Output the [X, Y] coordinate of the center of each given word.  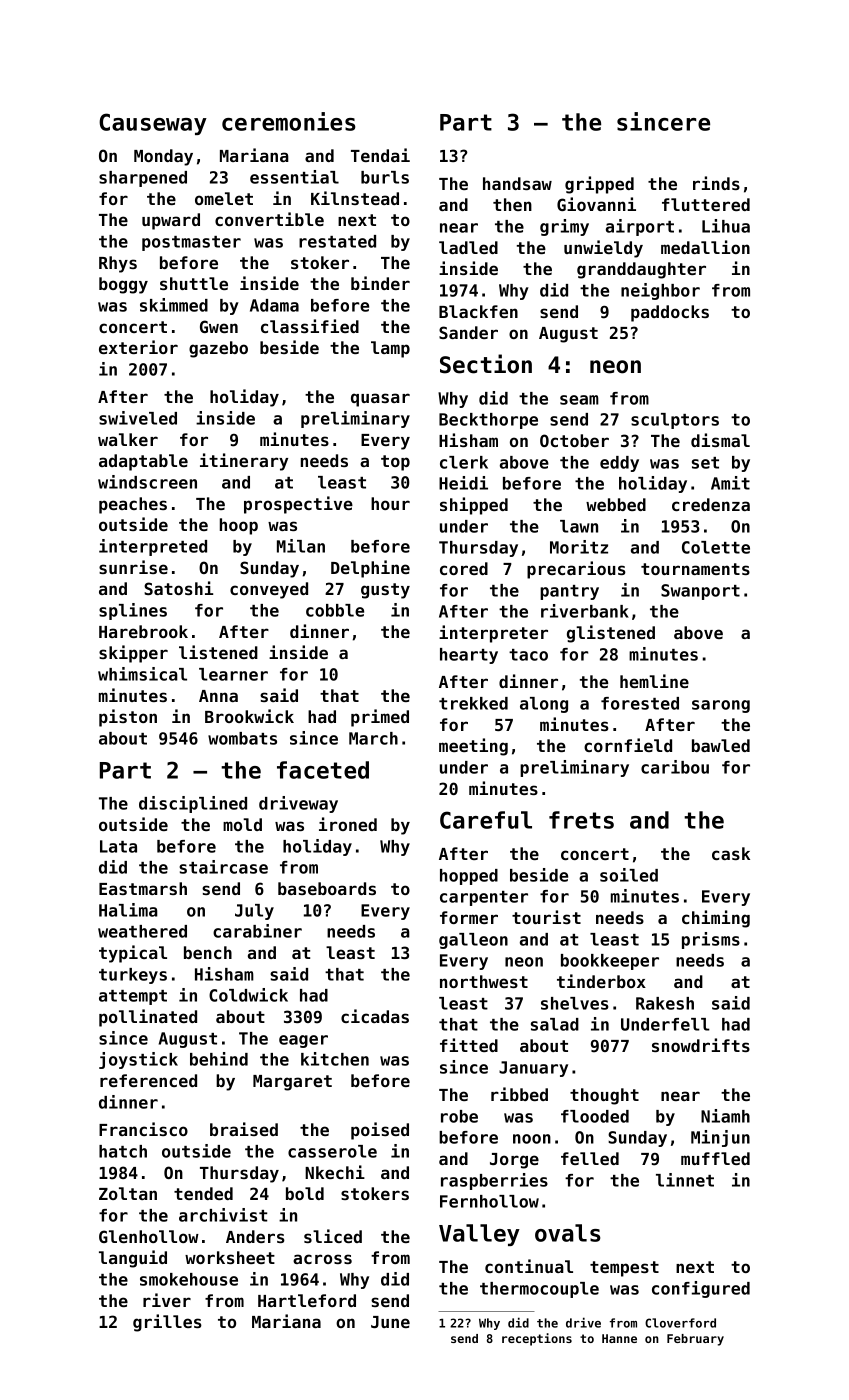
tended [203, 1193]
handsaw [517, 183]
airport [640, 227]
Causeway [153, 124]
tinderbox [601, 981]
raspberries [494, 1181]
